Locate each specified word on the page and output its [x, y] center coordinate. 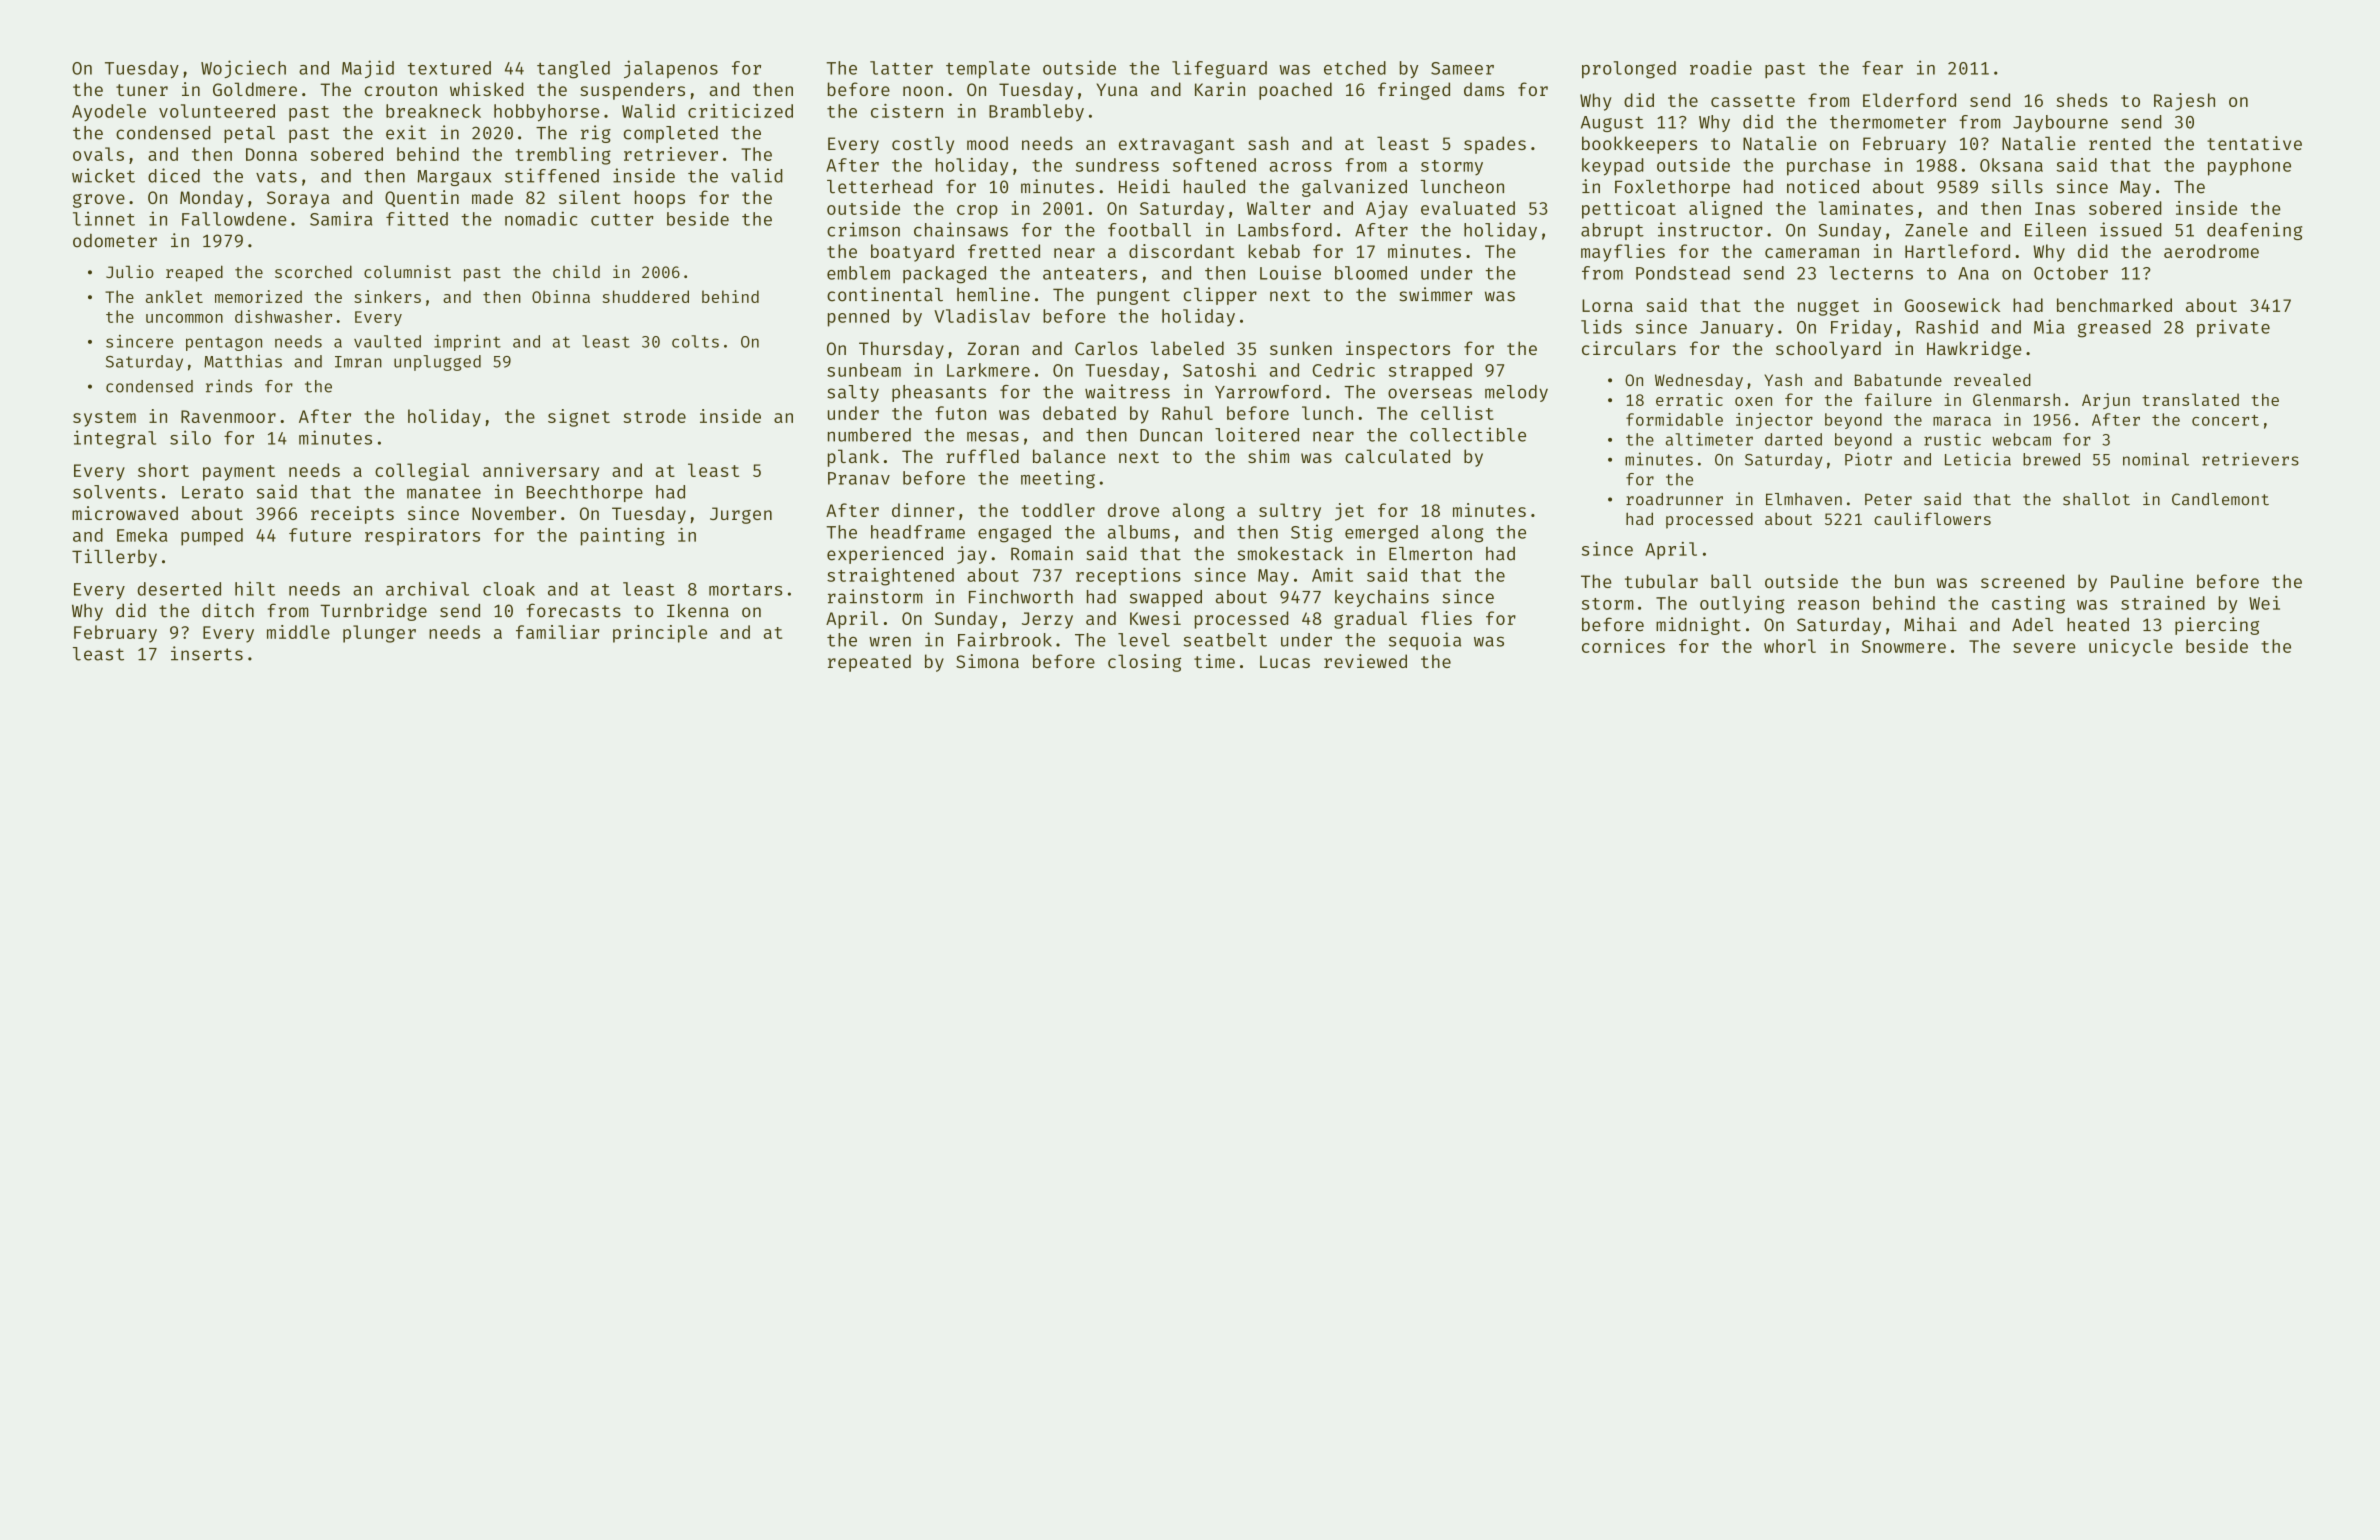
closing [1144, 663]
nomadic [541, 218]
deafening [2254, 231]
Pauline [2147, 581]
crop [977, 212]
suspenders [632, 91]
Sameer [1462, 68]
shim [1268, 456]
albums [1139, 532]
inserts [207, 653]
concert [2225, 420]
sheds [2081, 100]
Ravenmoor [228, 416]
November [514, 513]
